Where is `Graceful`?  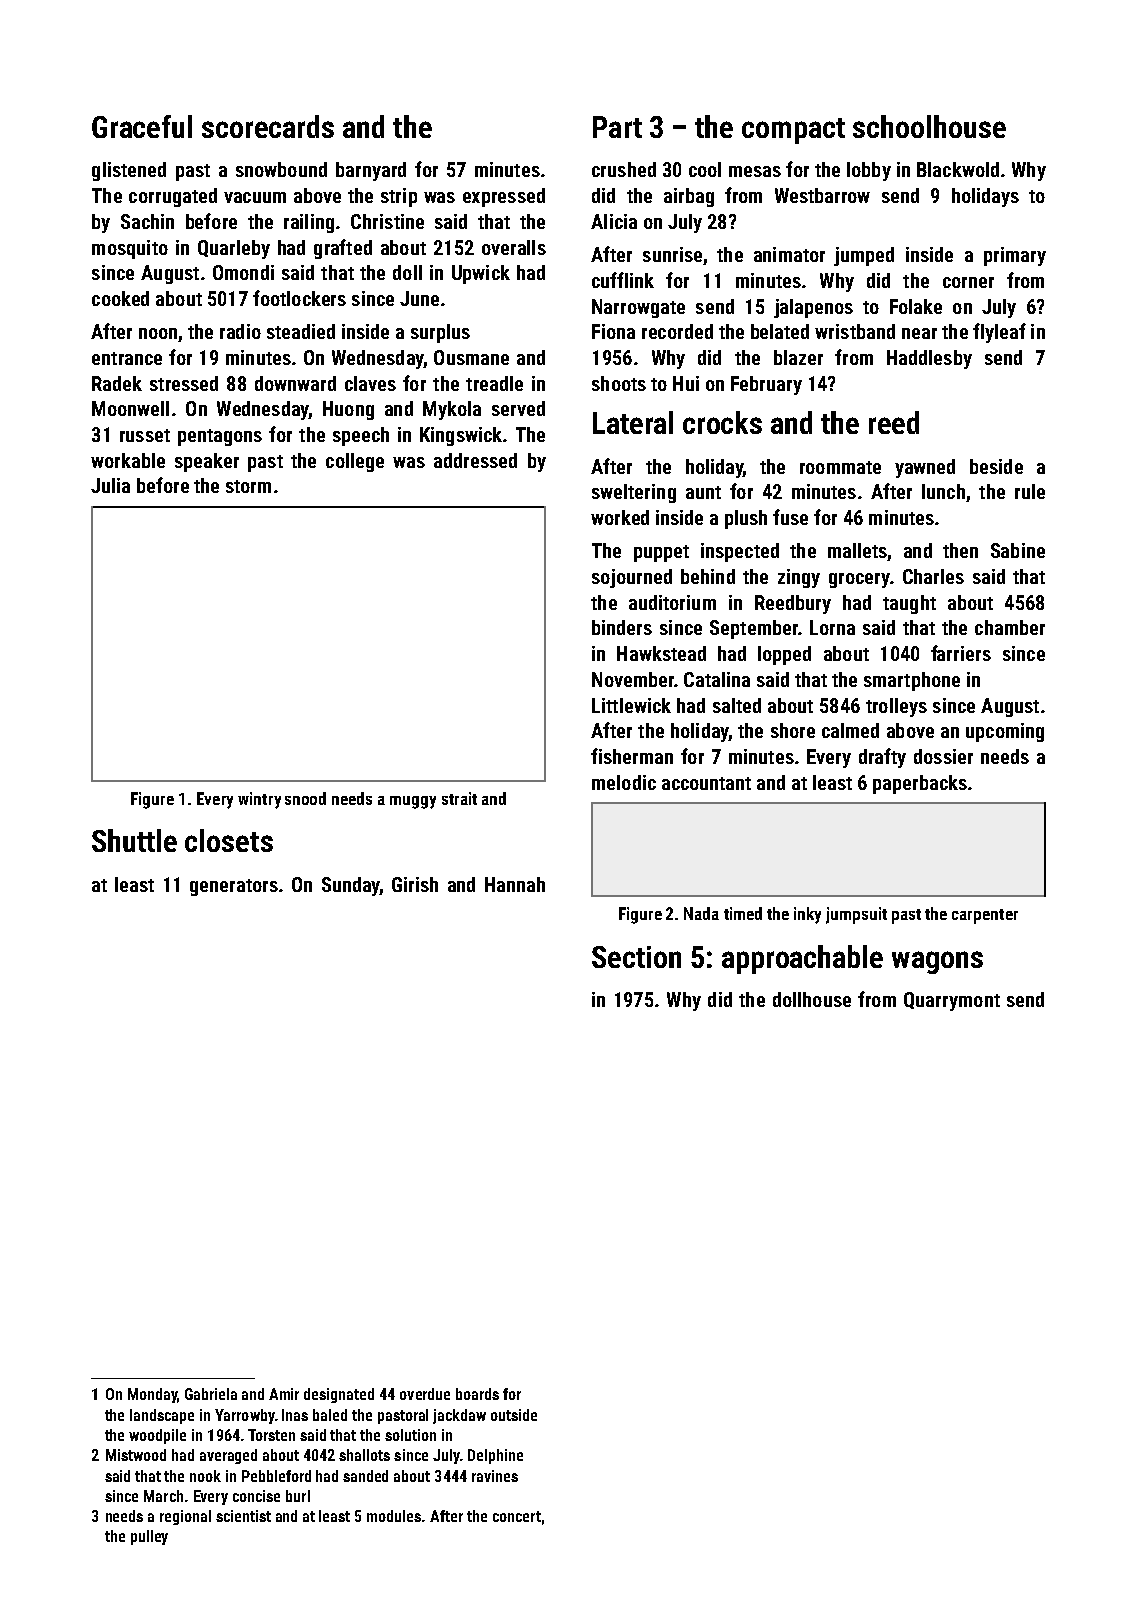
Graceful is located at coordinates (142, 126).
